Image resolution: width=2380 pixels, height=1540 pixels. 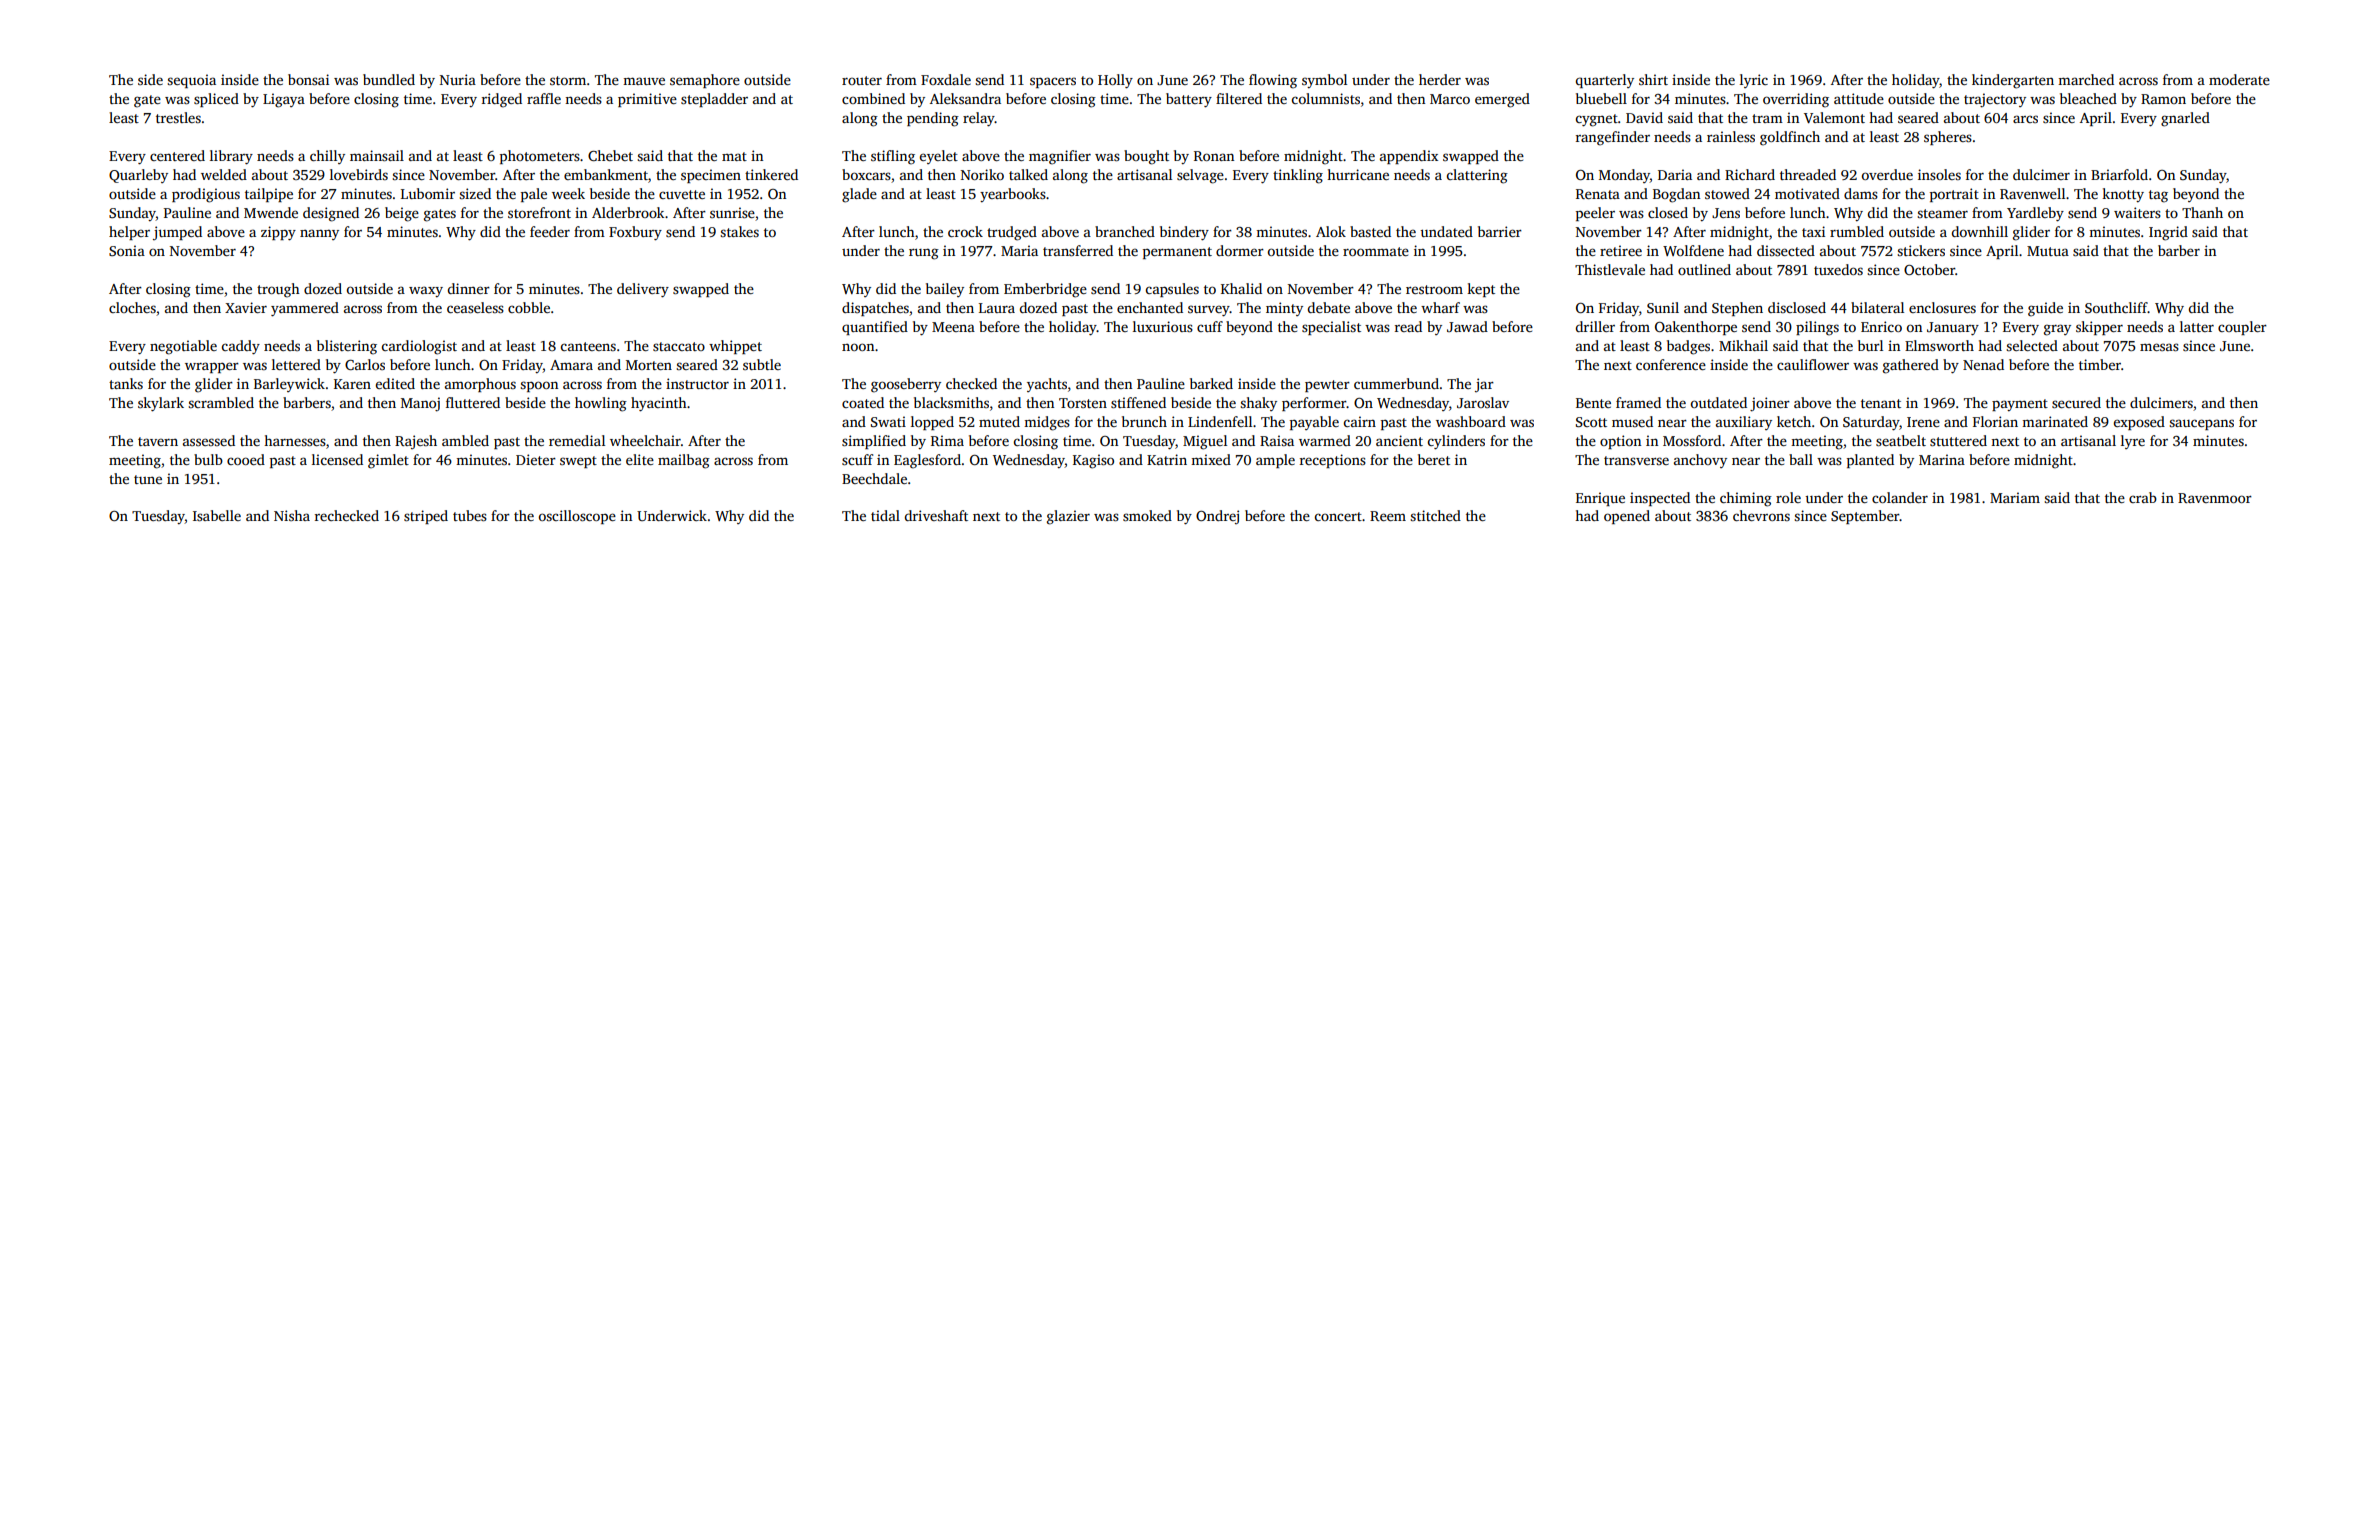 I want to click on Isabelle, so click(x=217, y=515).
